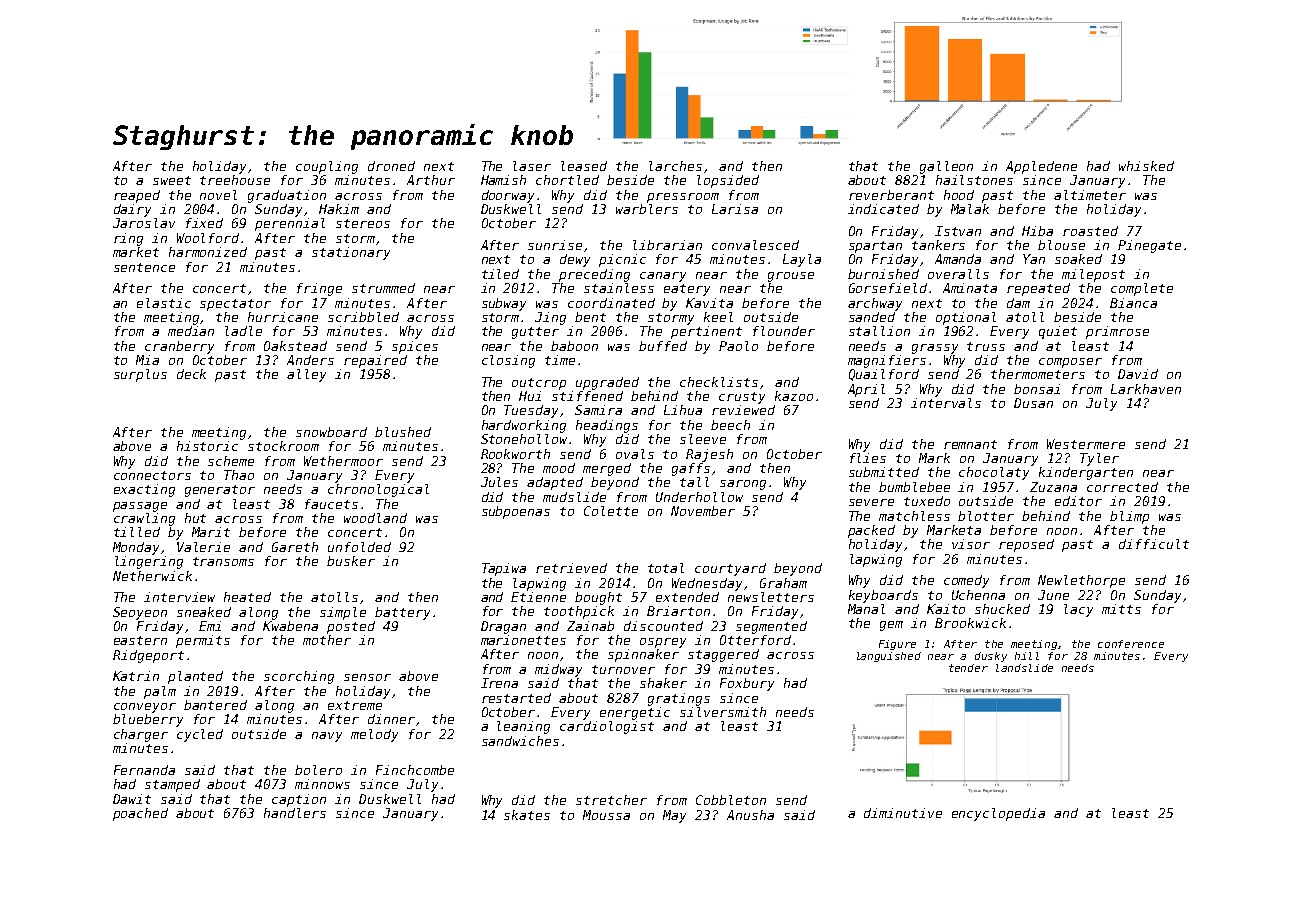 The image size is (1308, 924). Describe the element at coordinates (555, 245) in the document. I see `sunrise` at that location.
